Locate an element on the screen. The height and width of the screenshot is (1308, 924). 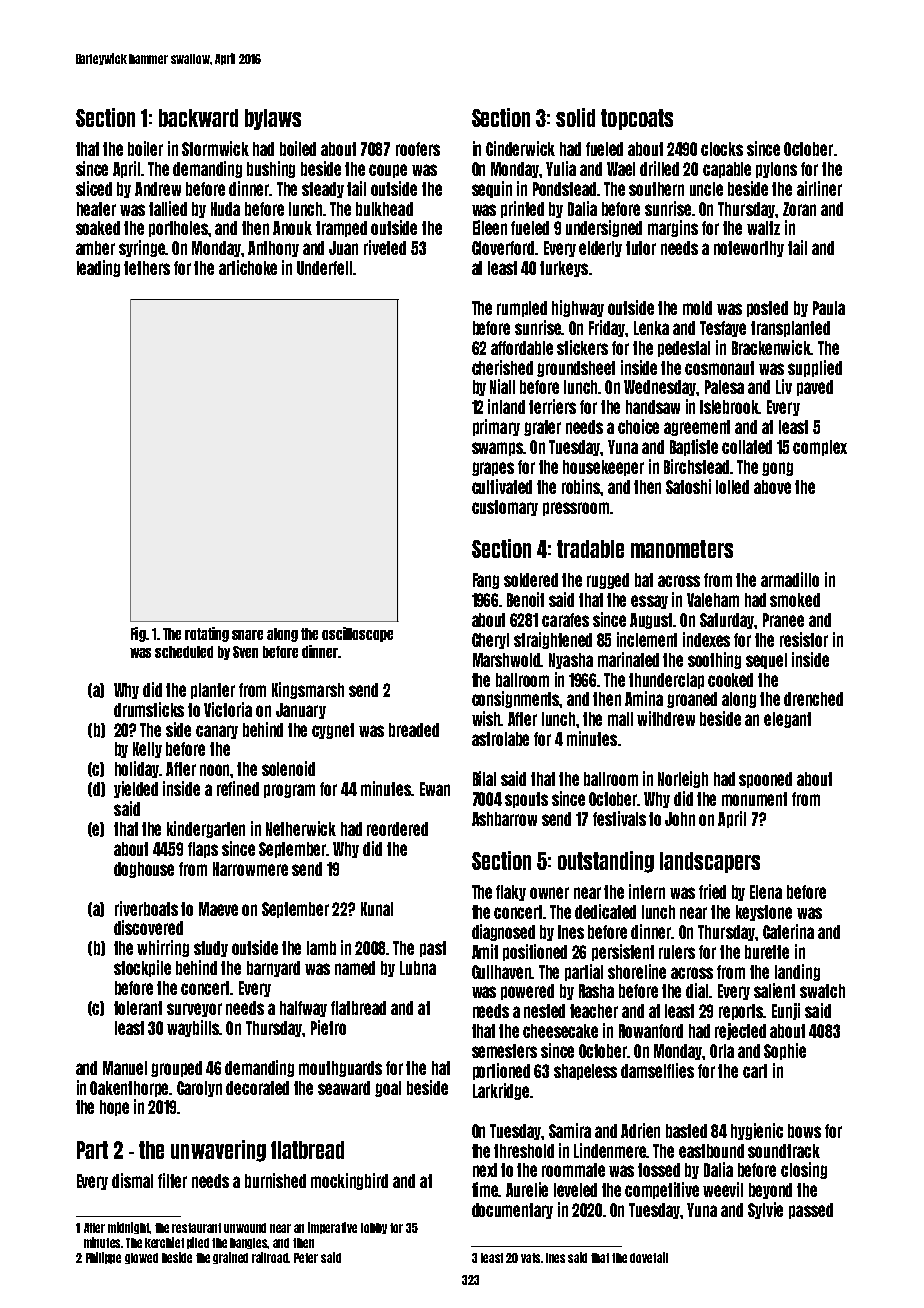
rotating is located at coordinates (207, 634).
